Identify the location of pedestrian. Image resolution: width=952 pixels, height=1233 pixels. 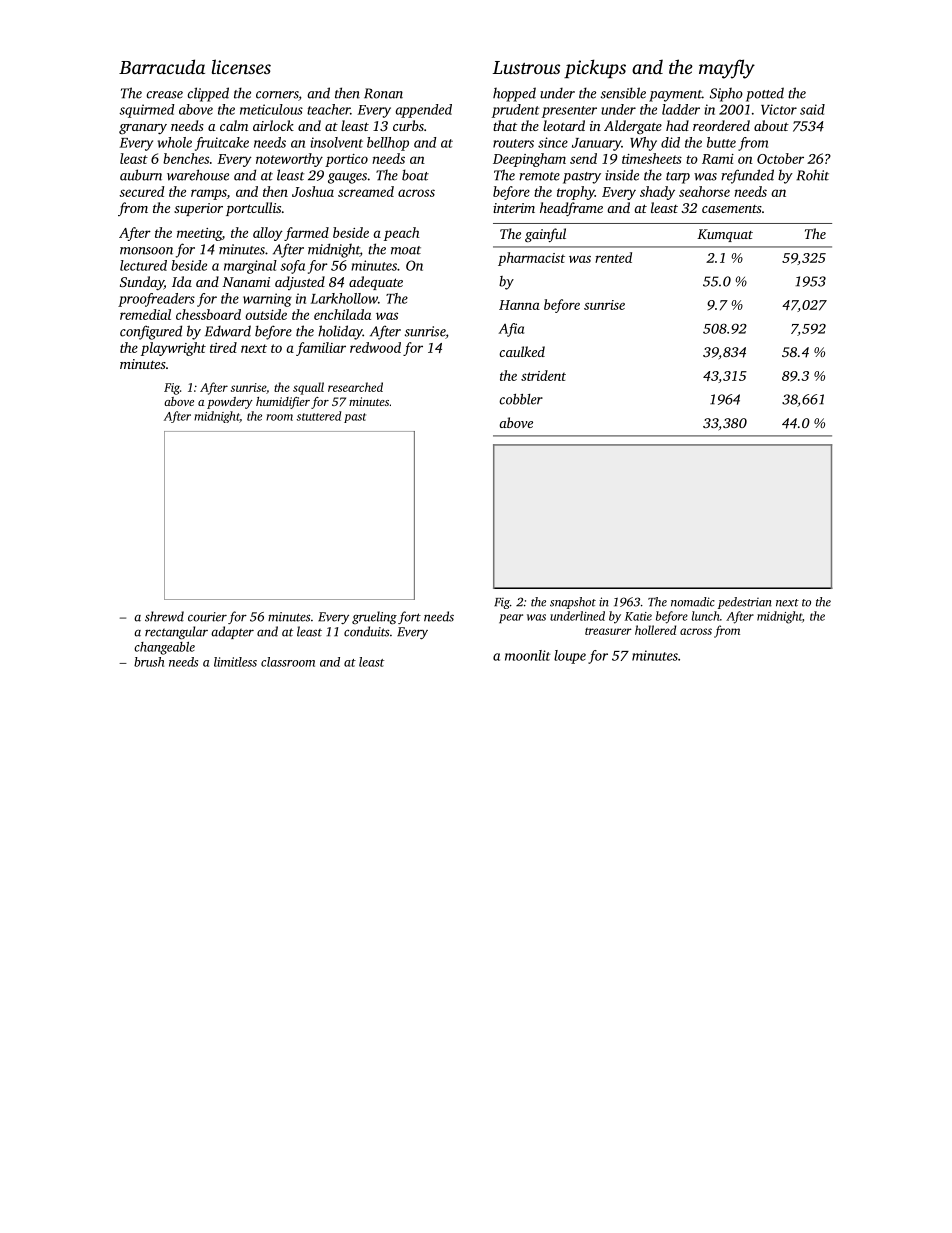
(745, 603).
